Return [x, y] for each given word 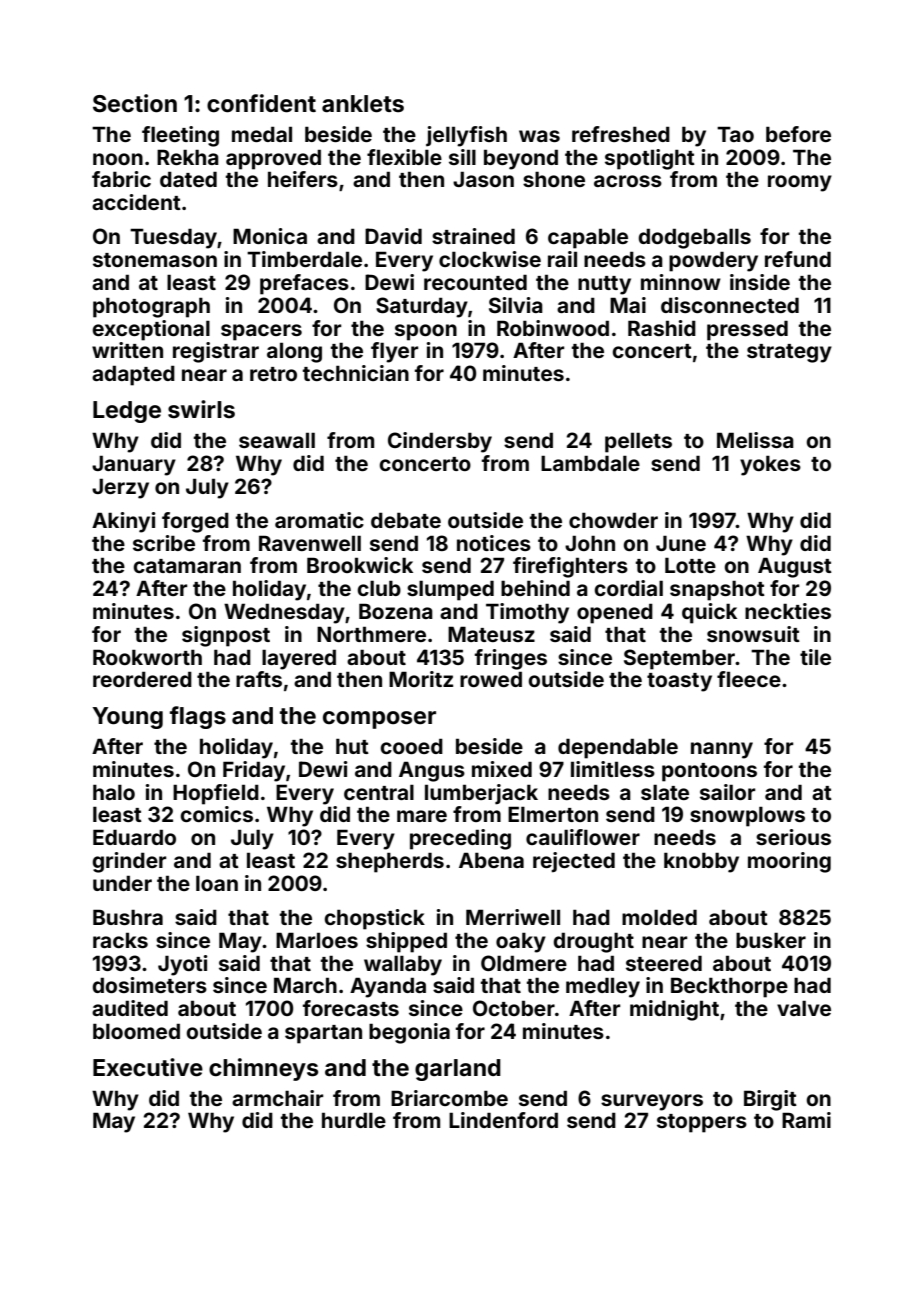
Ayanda [388, 987]
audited [130, 1008]
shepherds [390, 862]
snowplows [747, 816]
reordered [142, 679]
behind [535, 588]
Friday [254, 771]
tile [815, 657]
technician [356, 373]
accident [136, 202]
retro [273, 374]
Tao [735, 134]
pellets [638, 442]
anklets [363, 104]
